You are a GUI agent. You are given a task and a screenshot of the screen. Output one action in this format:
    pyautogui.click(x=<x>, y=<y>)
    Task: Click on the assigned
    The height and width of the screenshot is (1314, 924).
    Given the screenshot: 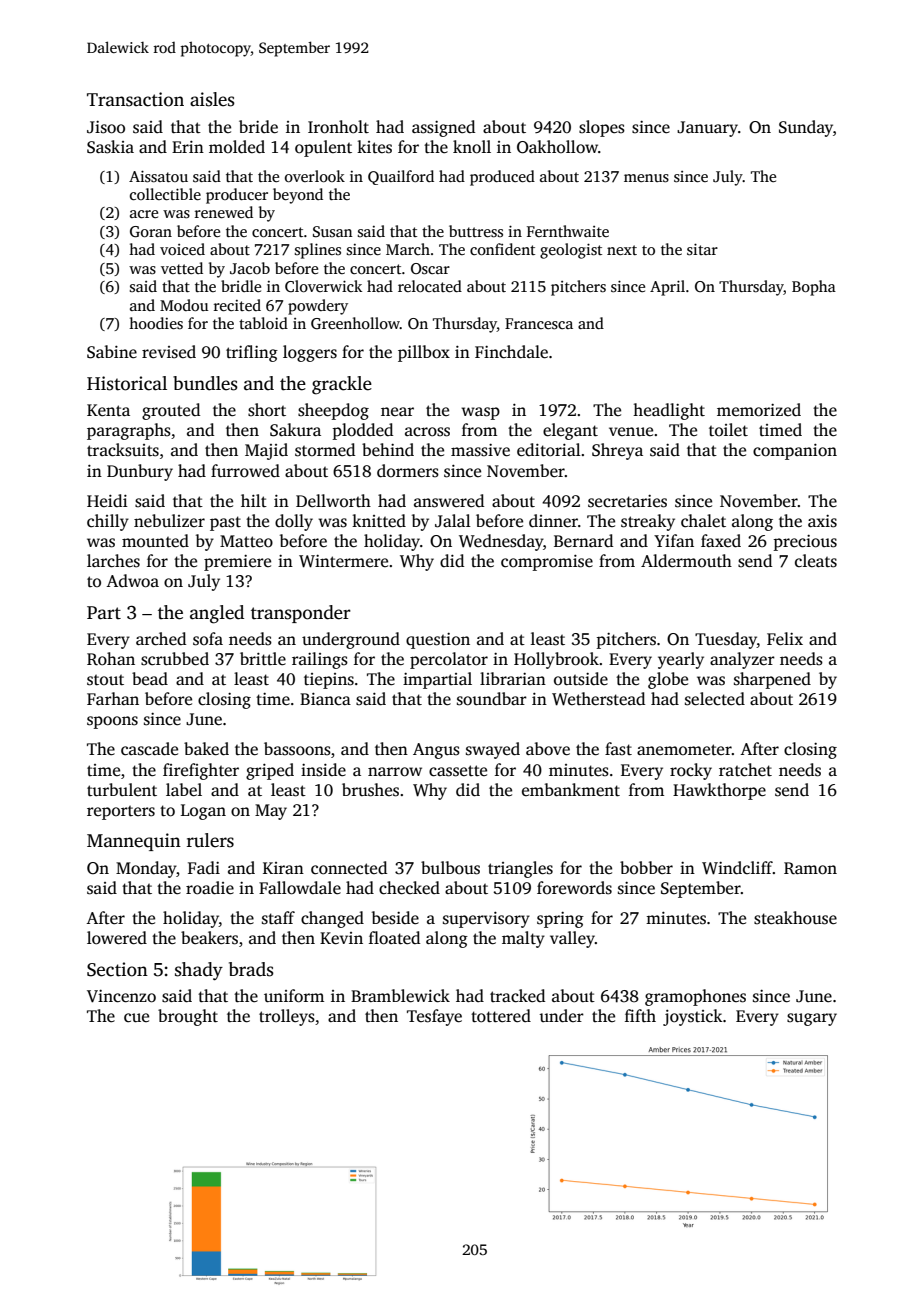 What is the action you would take?
    pyautogui.click(x=443, y=128)
